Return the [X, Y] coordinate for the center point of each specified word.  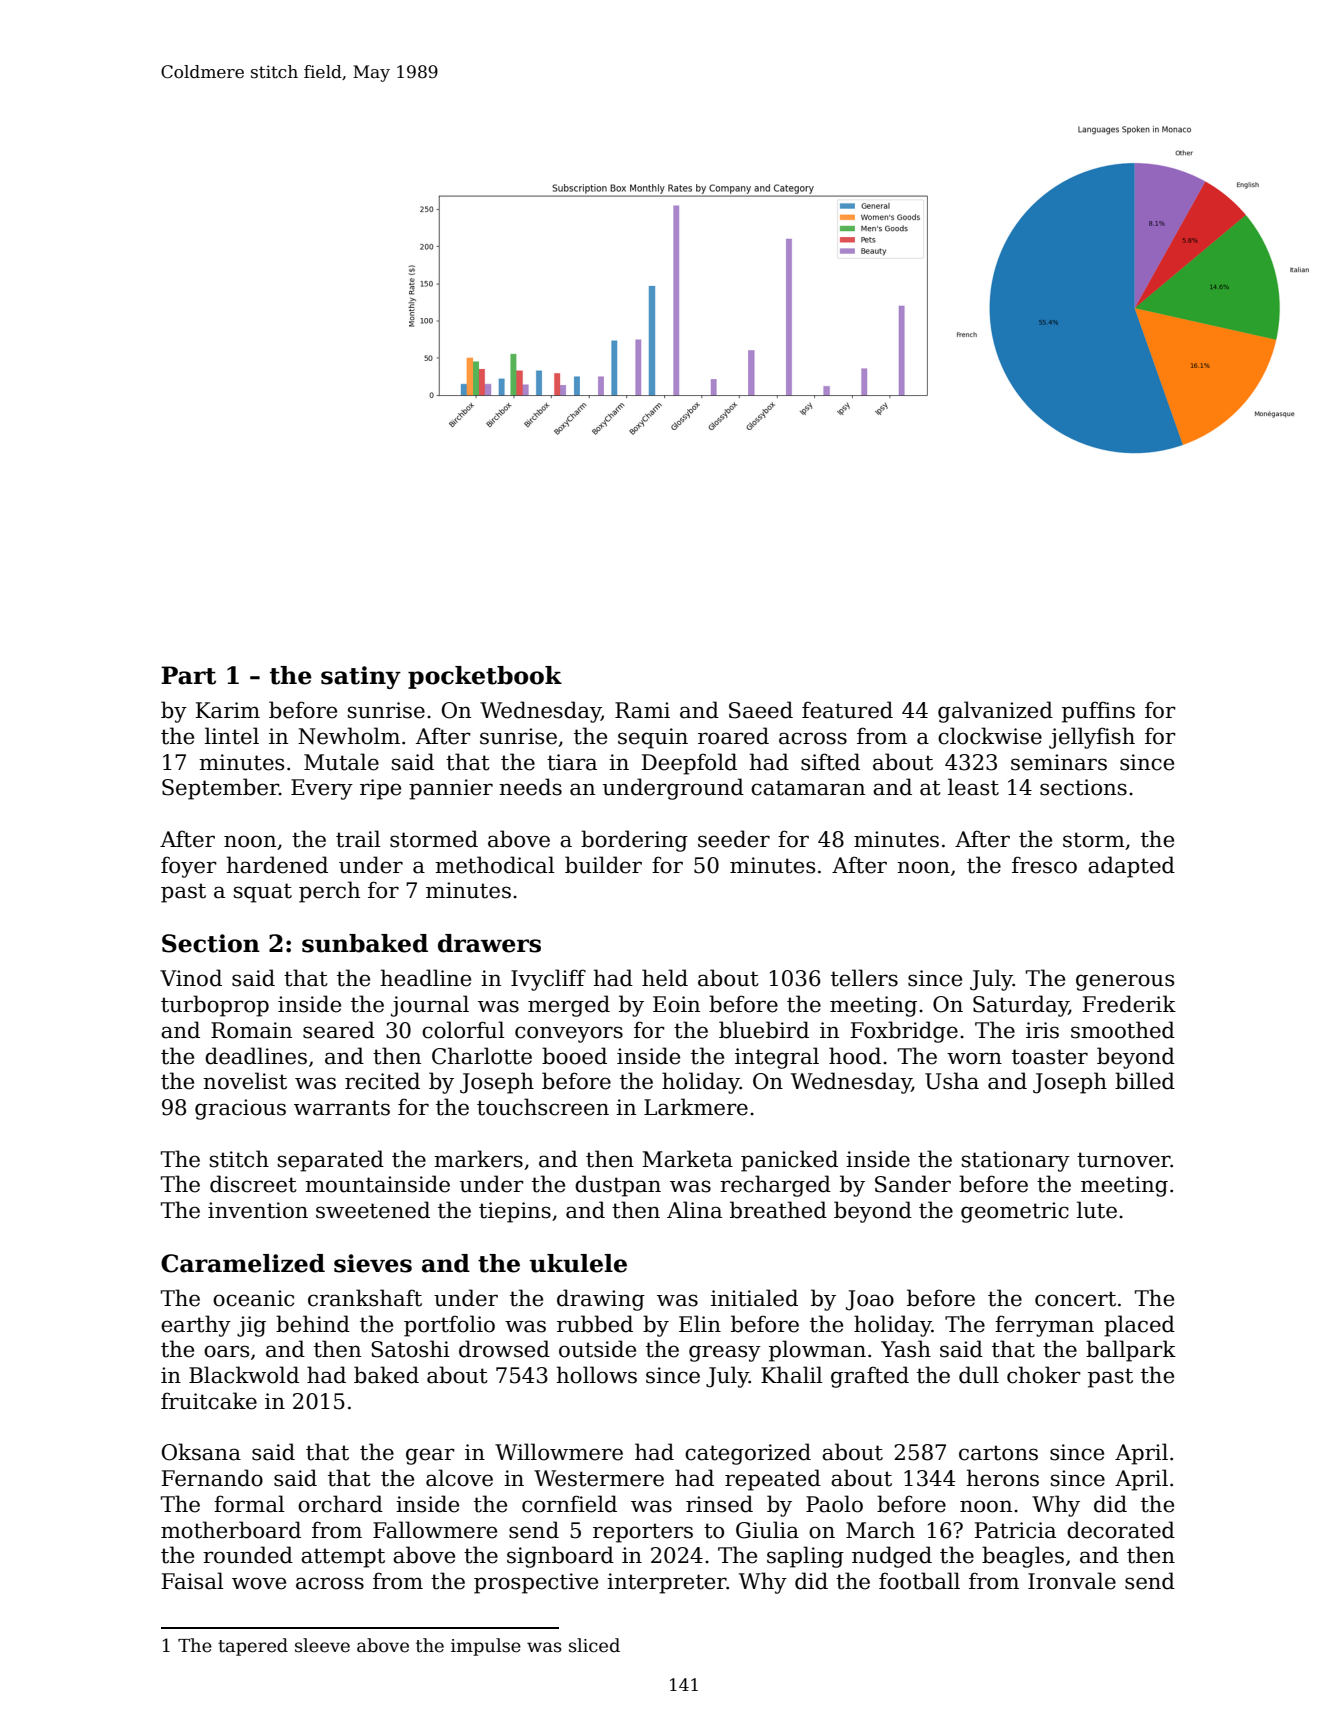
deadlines [256, 1056]
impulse [486, 1647]
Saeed [761, 710]
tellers [864, 978]
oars [226, 1351]
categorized [748, 1454]
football [919, 1581]
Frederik [1129, 1004]
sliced [594, 1645]
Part [188, 675]
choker [1044, 1375]
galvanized [995, 712]
